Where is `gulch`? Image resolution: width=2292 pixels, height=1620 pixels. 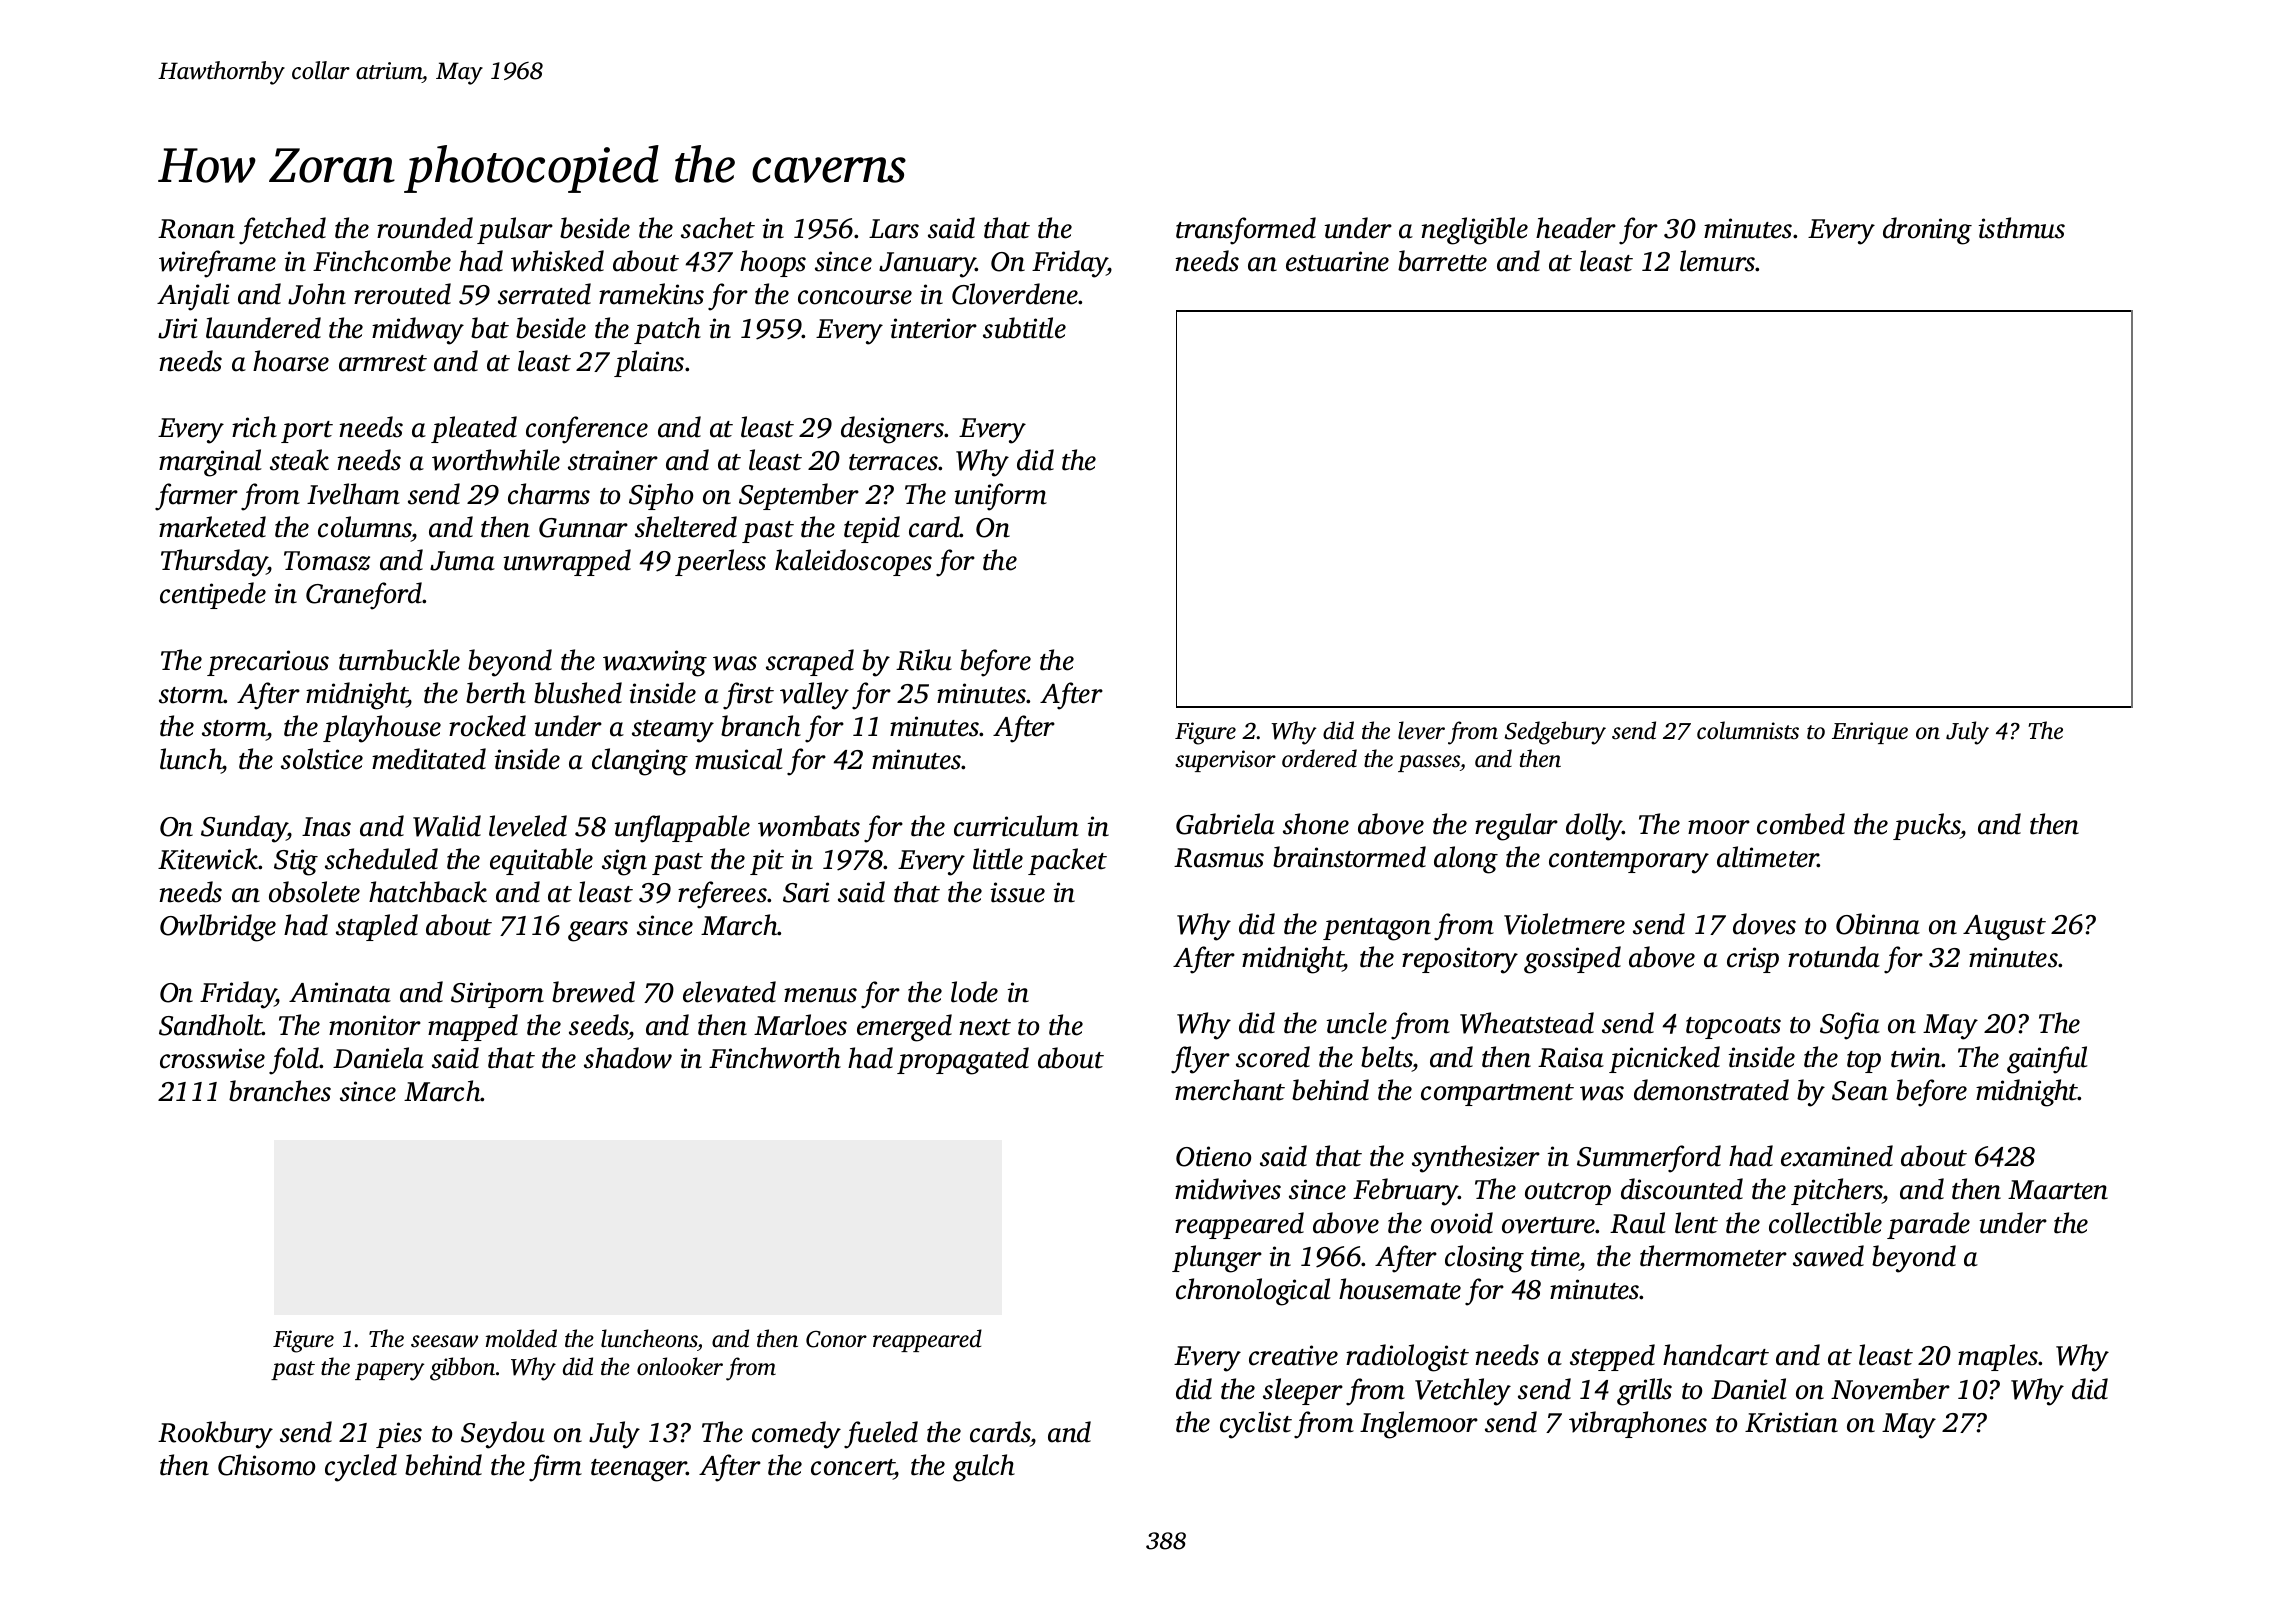
gulch is located at coordinates (984, 1468).
